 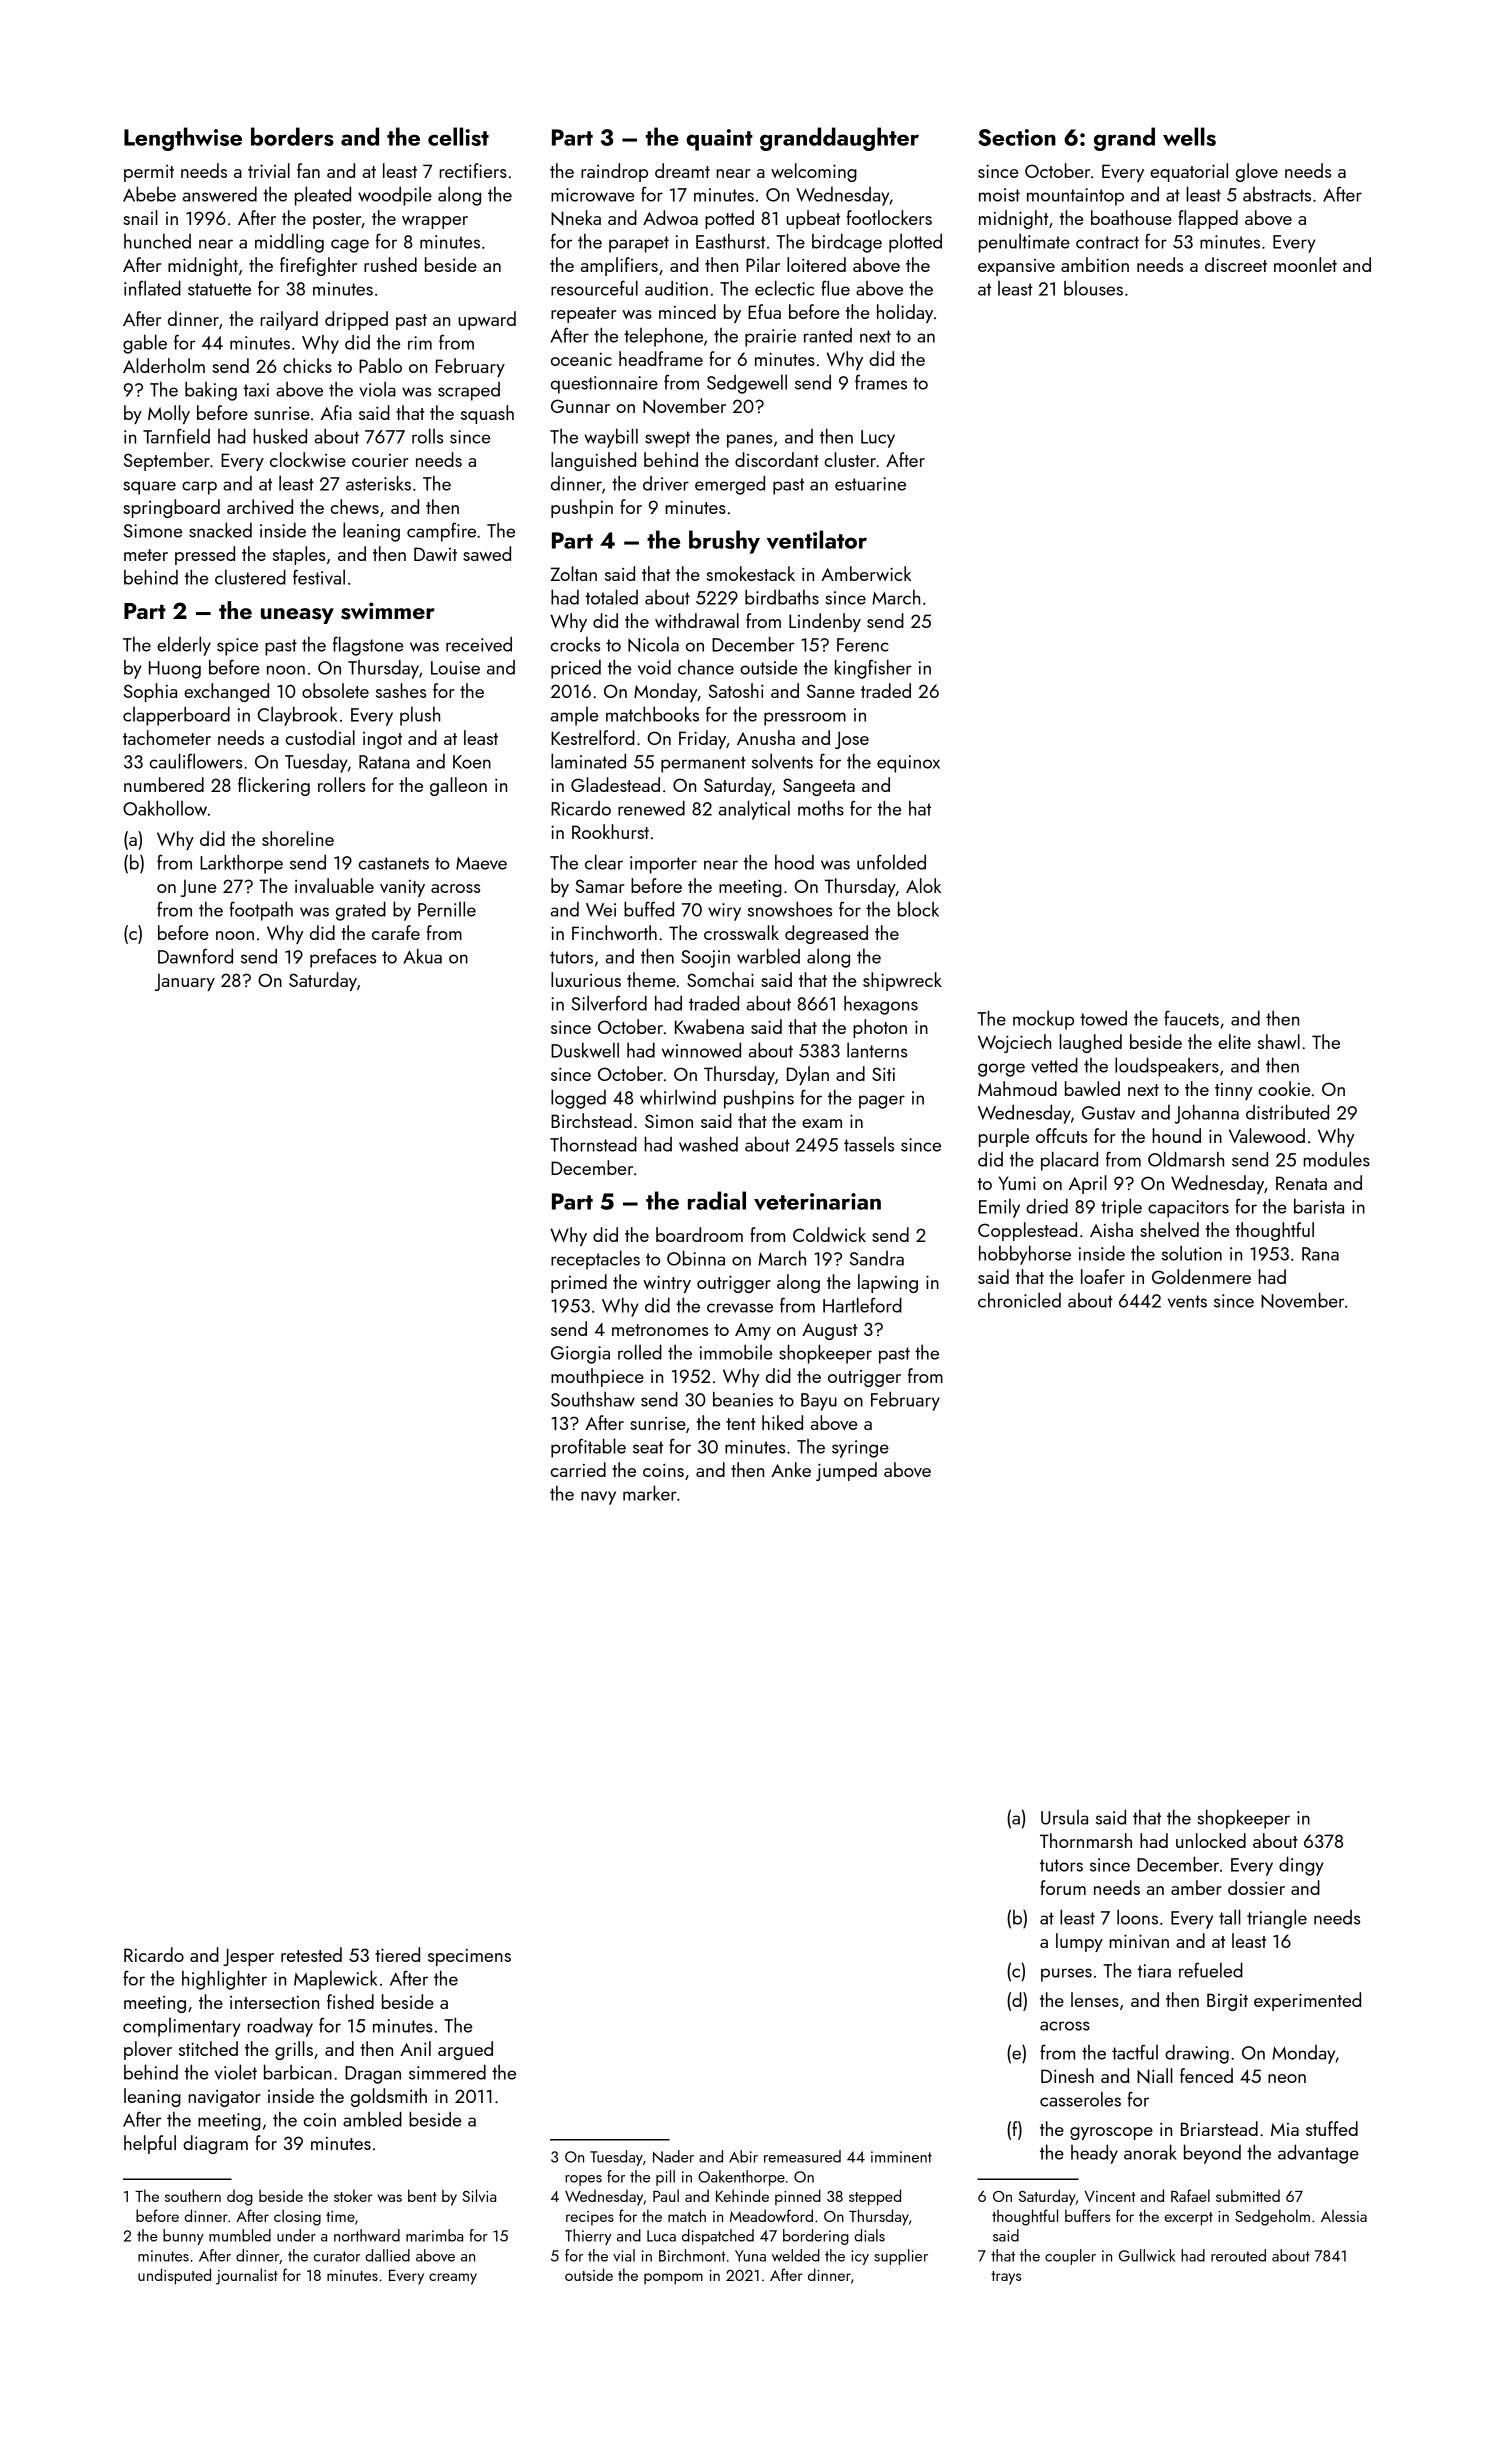 I want to click on wells, so click(x=1189, y=136).
